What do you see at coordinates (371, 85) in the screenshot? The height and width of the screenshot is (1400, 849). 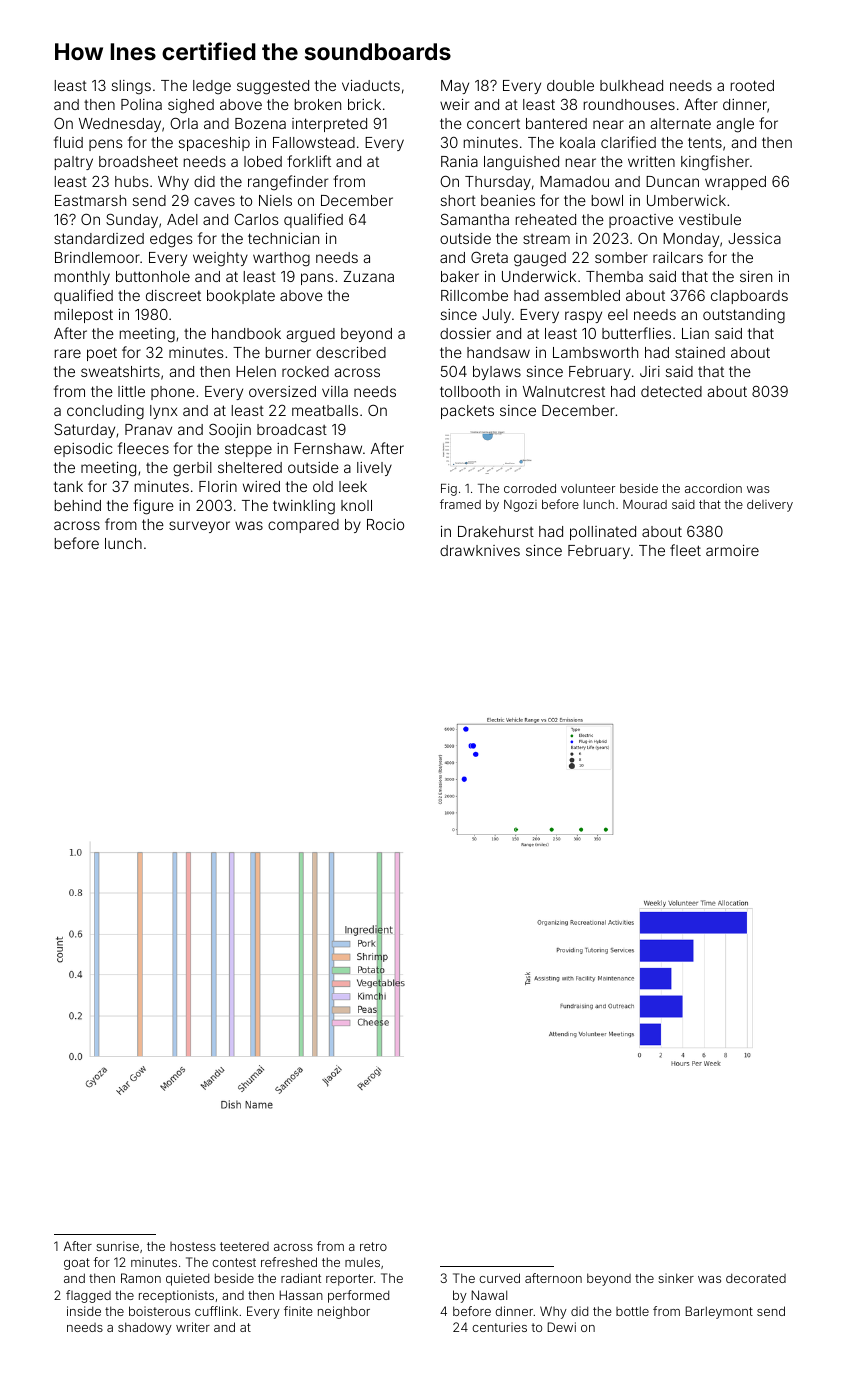 I see `viaducts` at bounding box center [371, 85].
